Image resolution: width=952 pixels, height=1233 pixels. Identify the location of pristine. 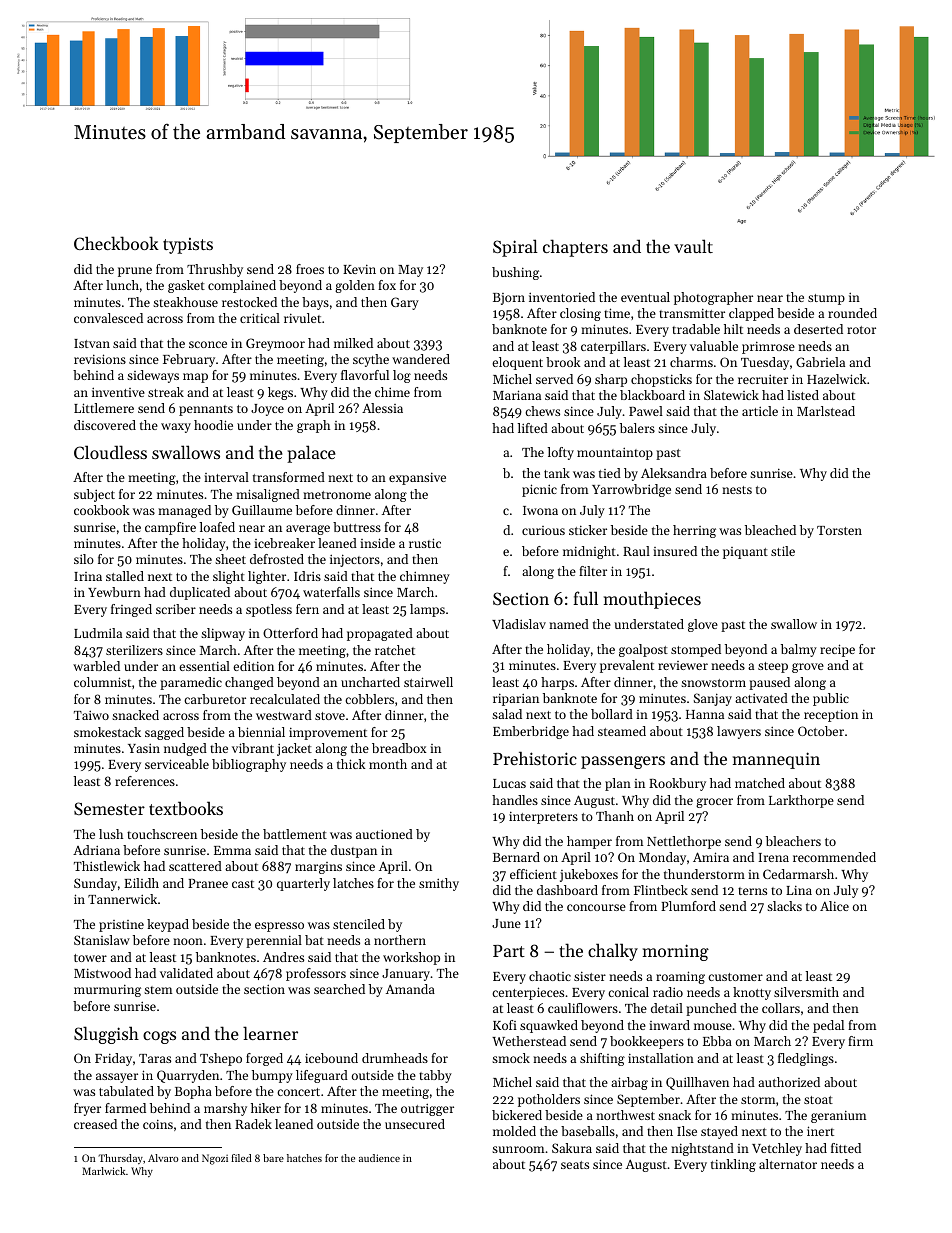
(121, 926).
